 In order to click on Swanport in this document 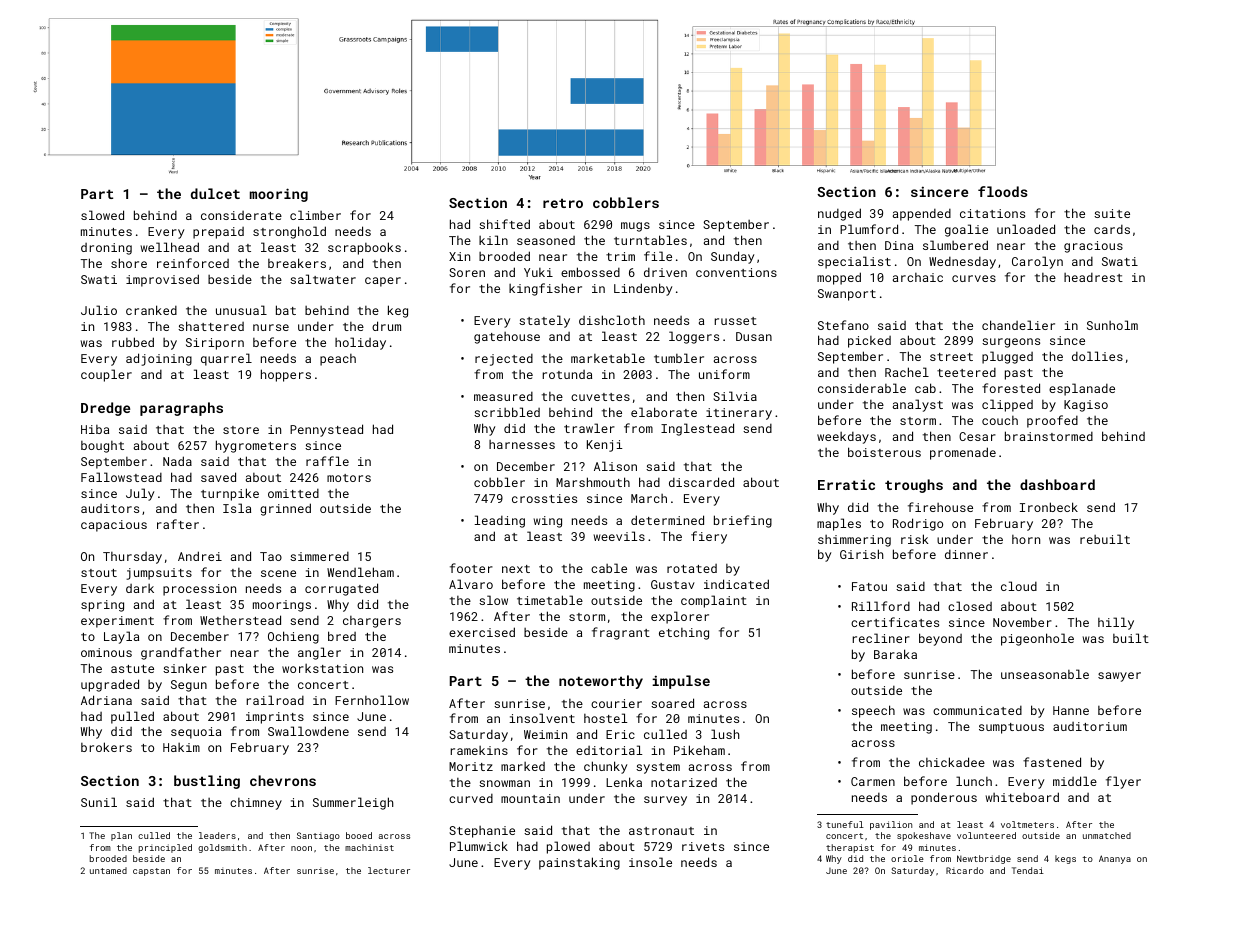, I will do `click(847, 295)`.
